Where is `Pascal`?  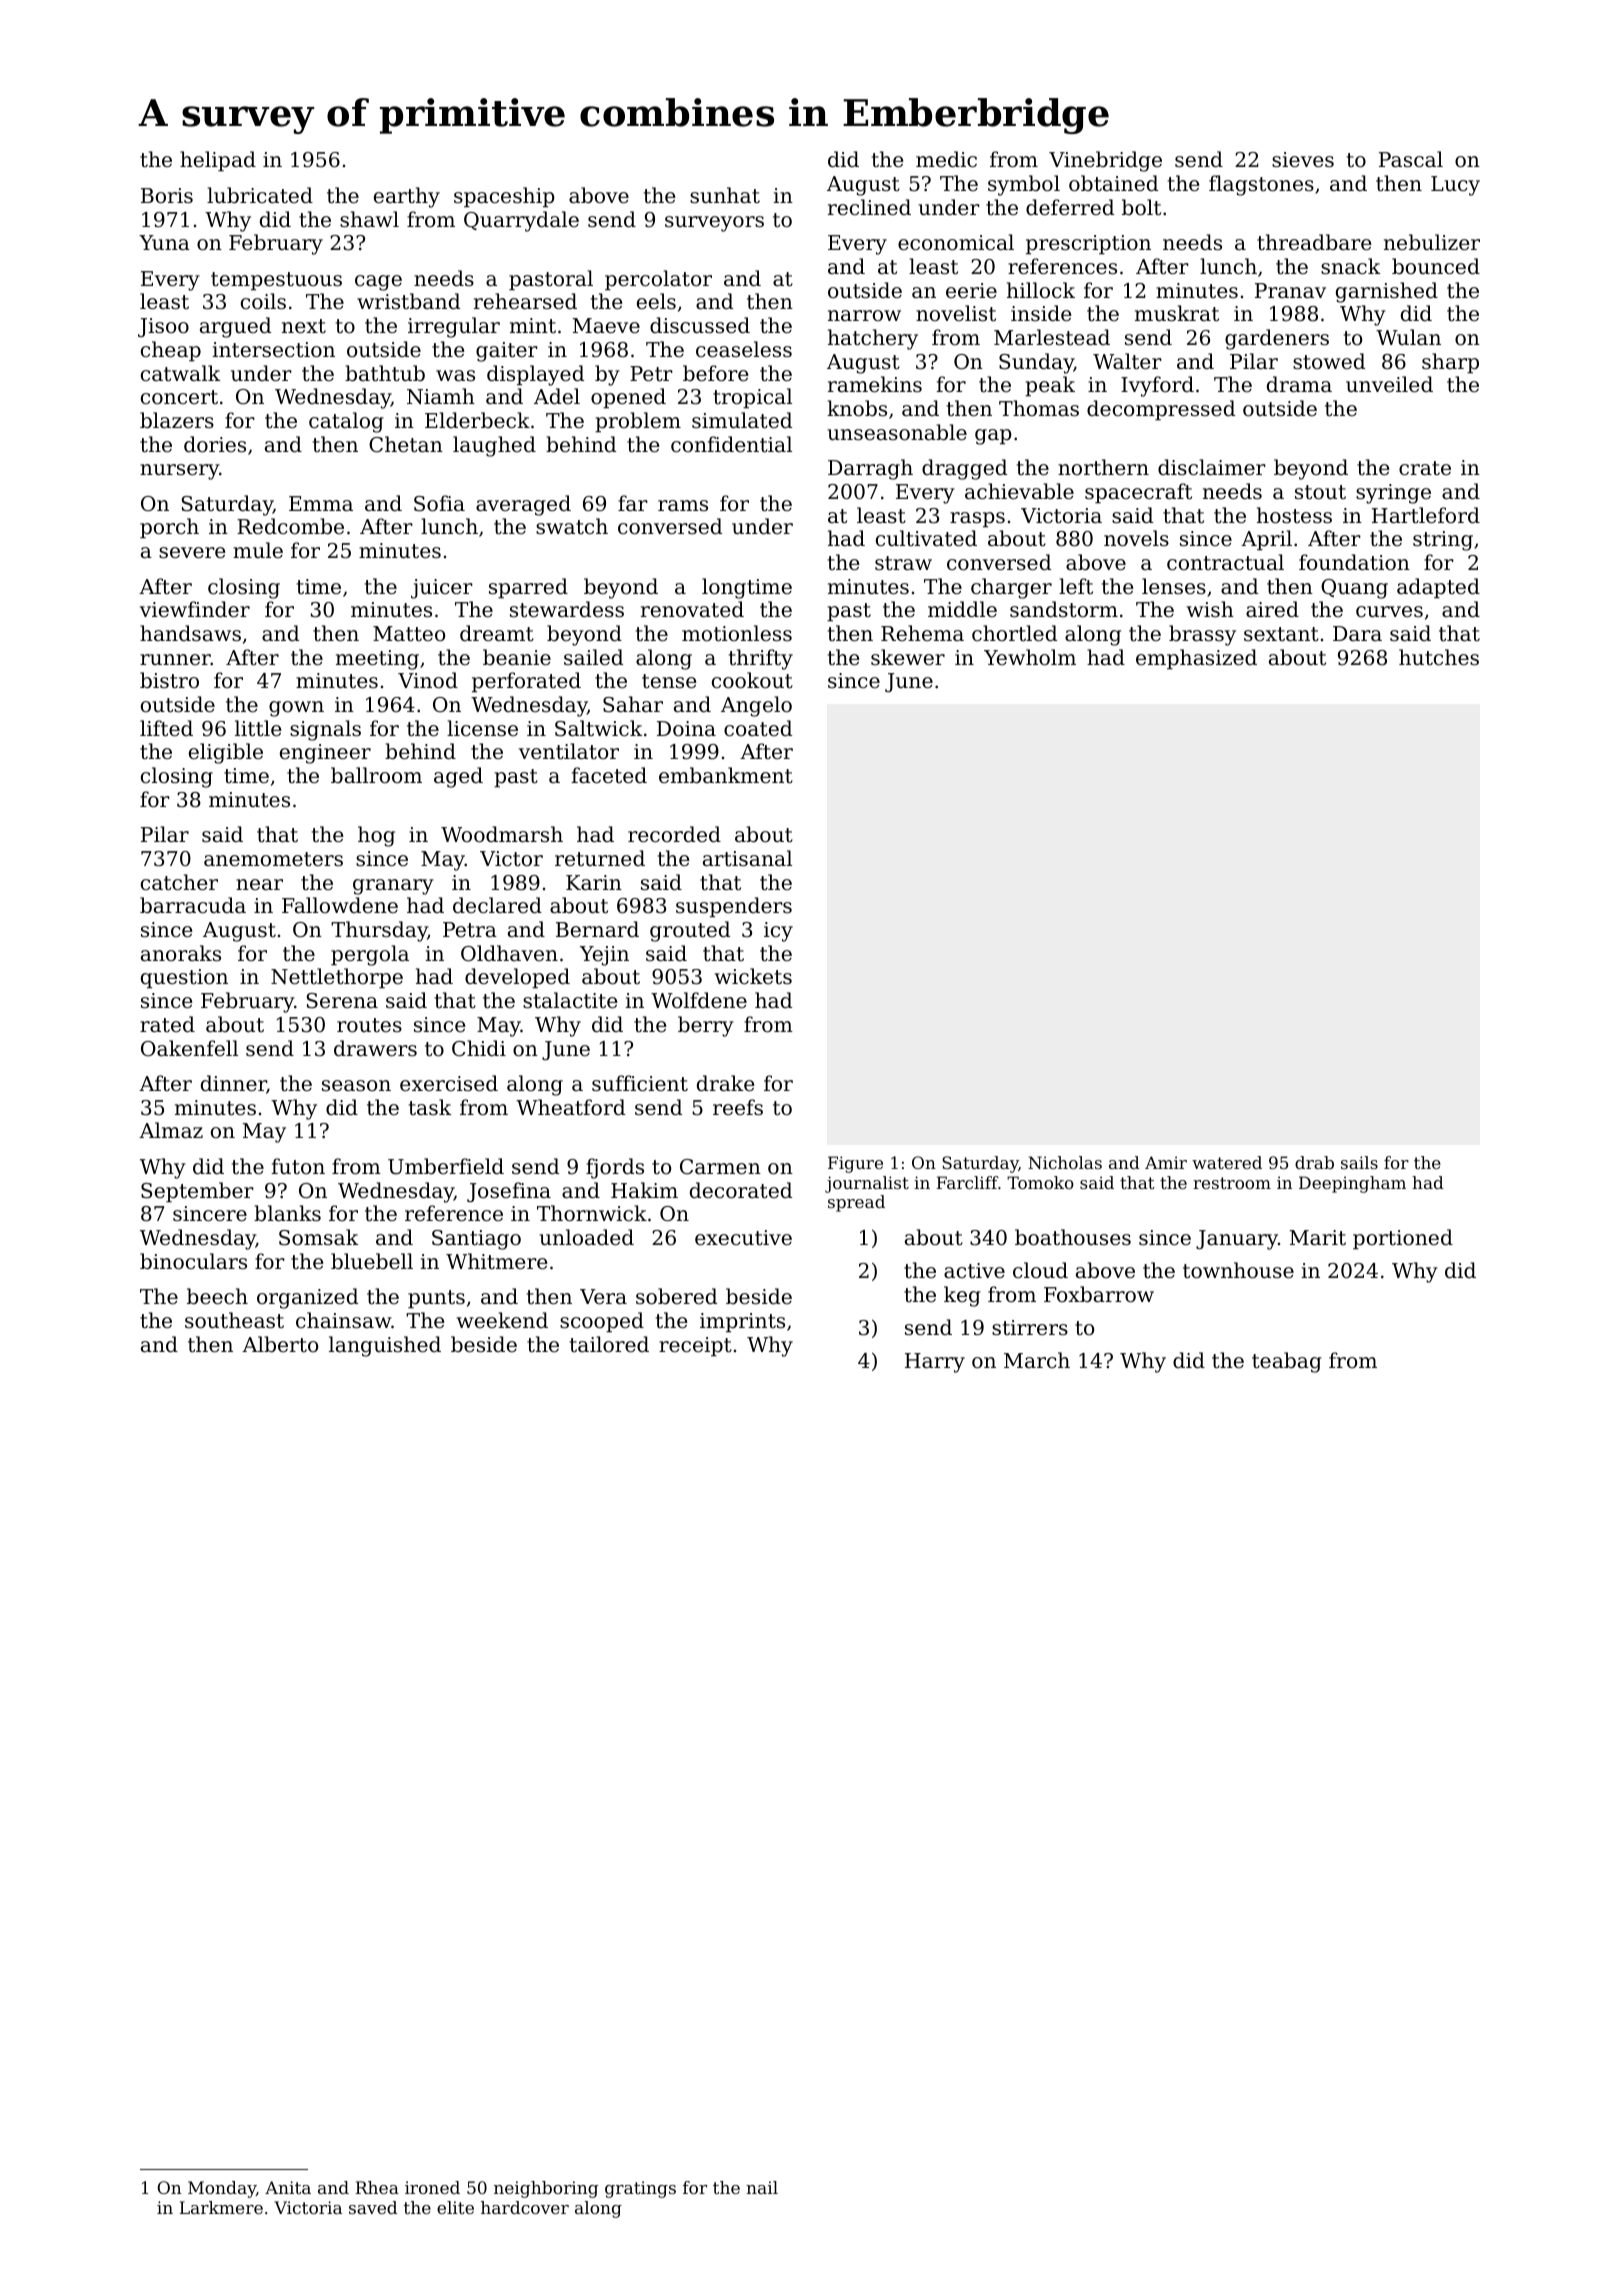 Pascal is located at coordinates (1411, 159).
